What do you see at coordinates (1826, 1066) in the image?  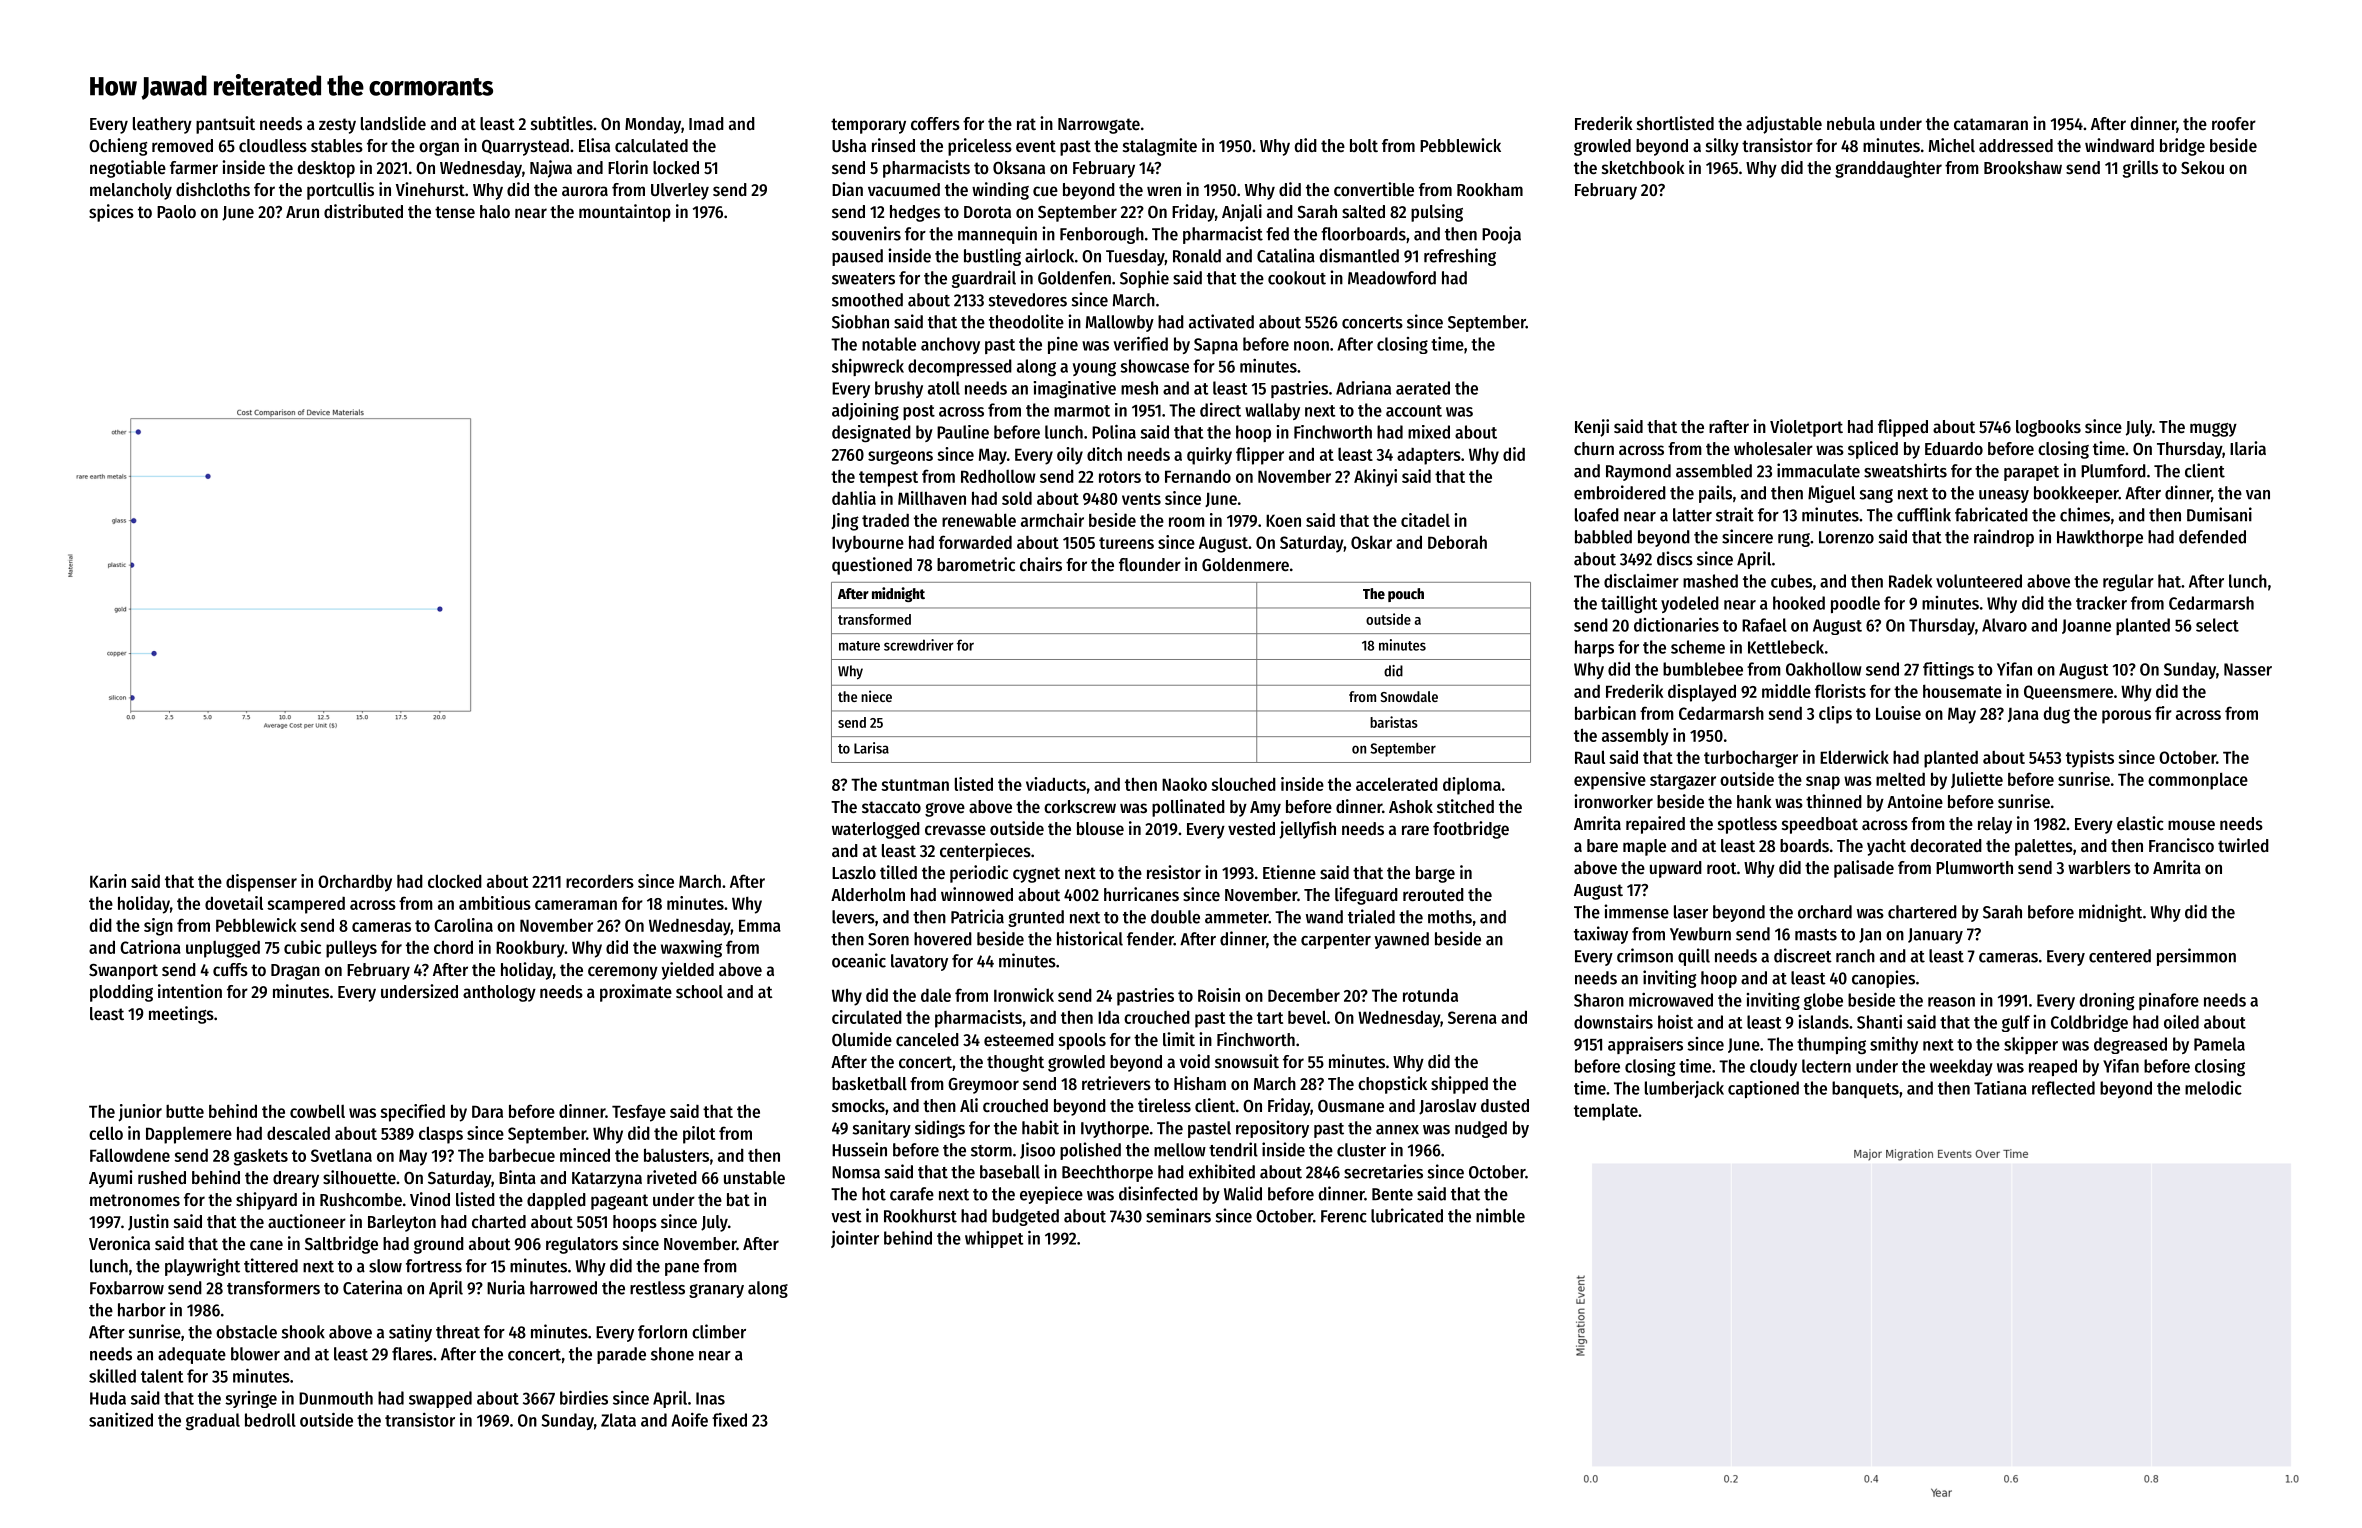 I see `lectern` at bounding box center [1826, 1066].
